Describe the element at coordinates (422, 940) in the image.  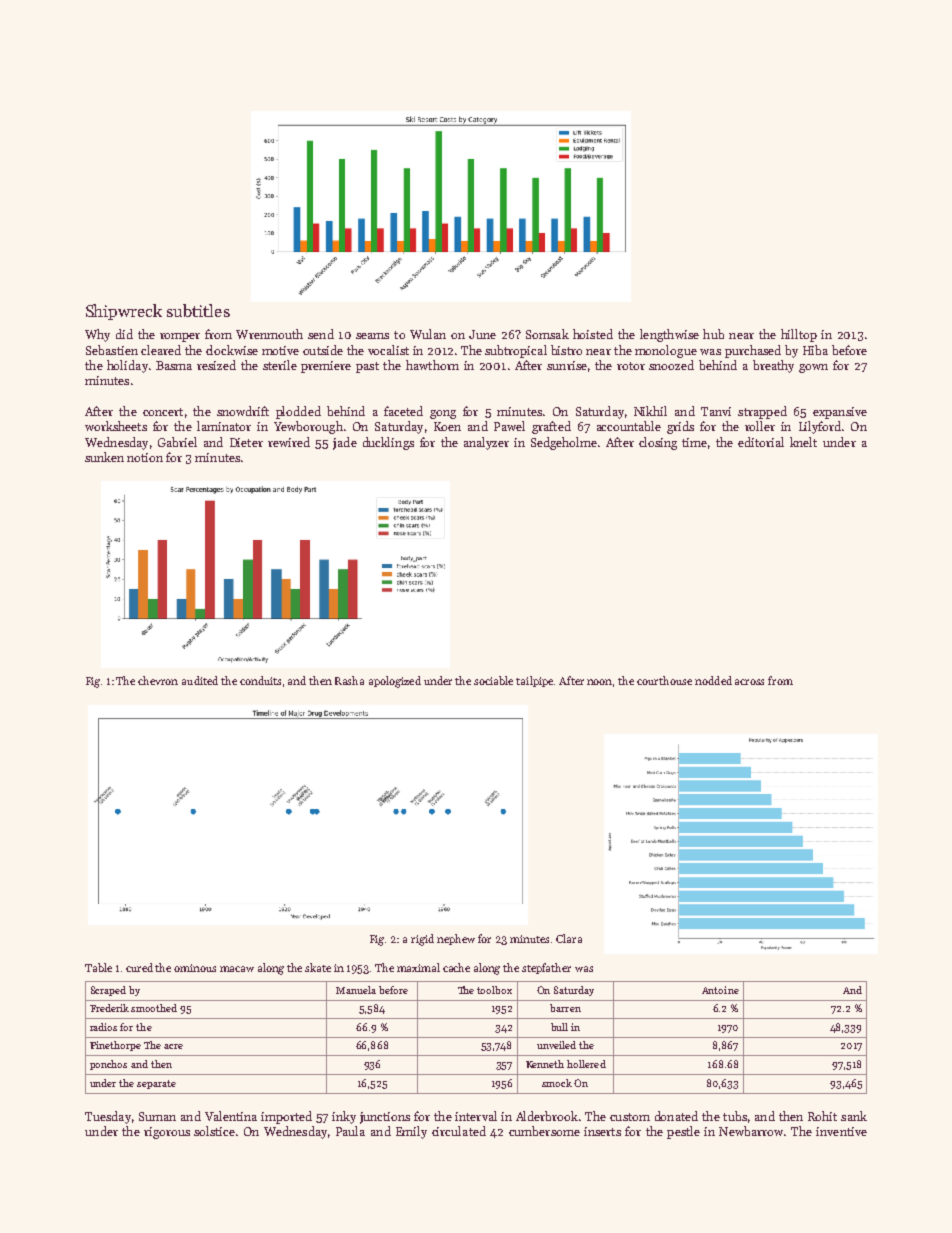
I see `rigid` at that location.
